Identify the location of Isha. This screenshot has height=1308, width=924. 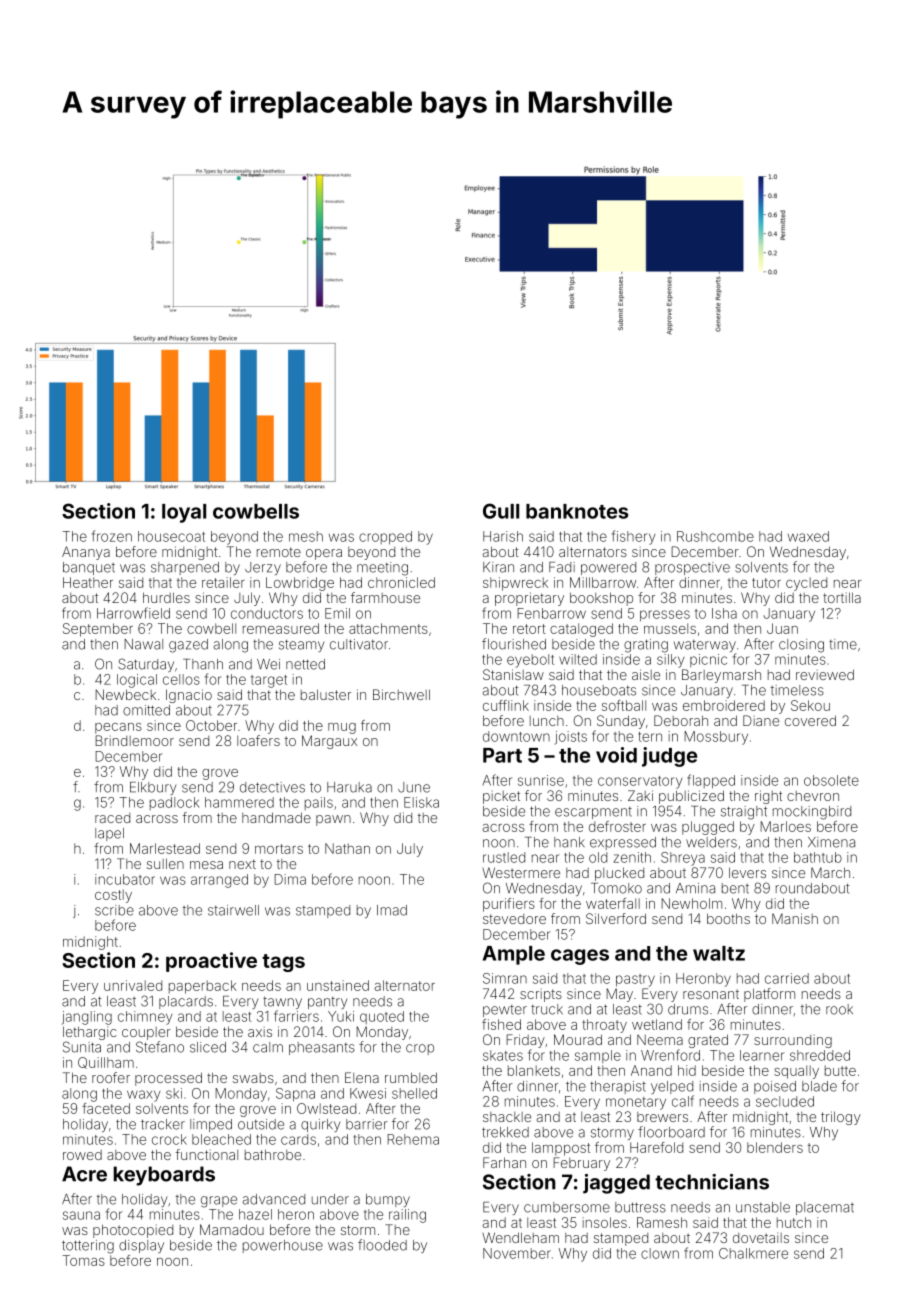
(724, 613).
